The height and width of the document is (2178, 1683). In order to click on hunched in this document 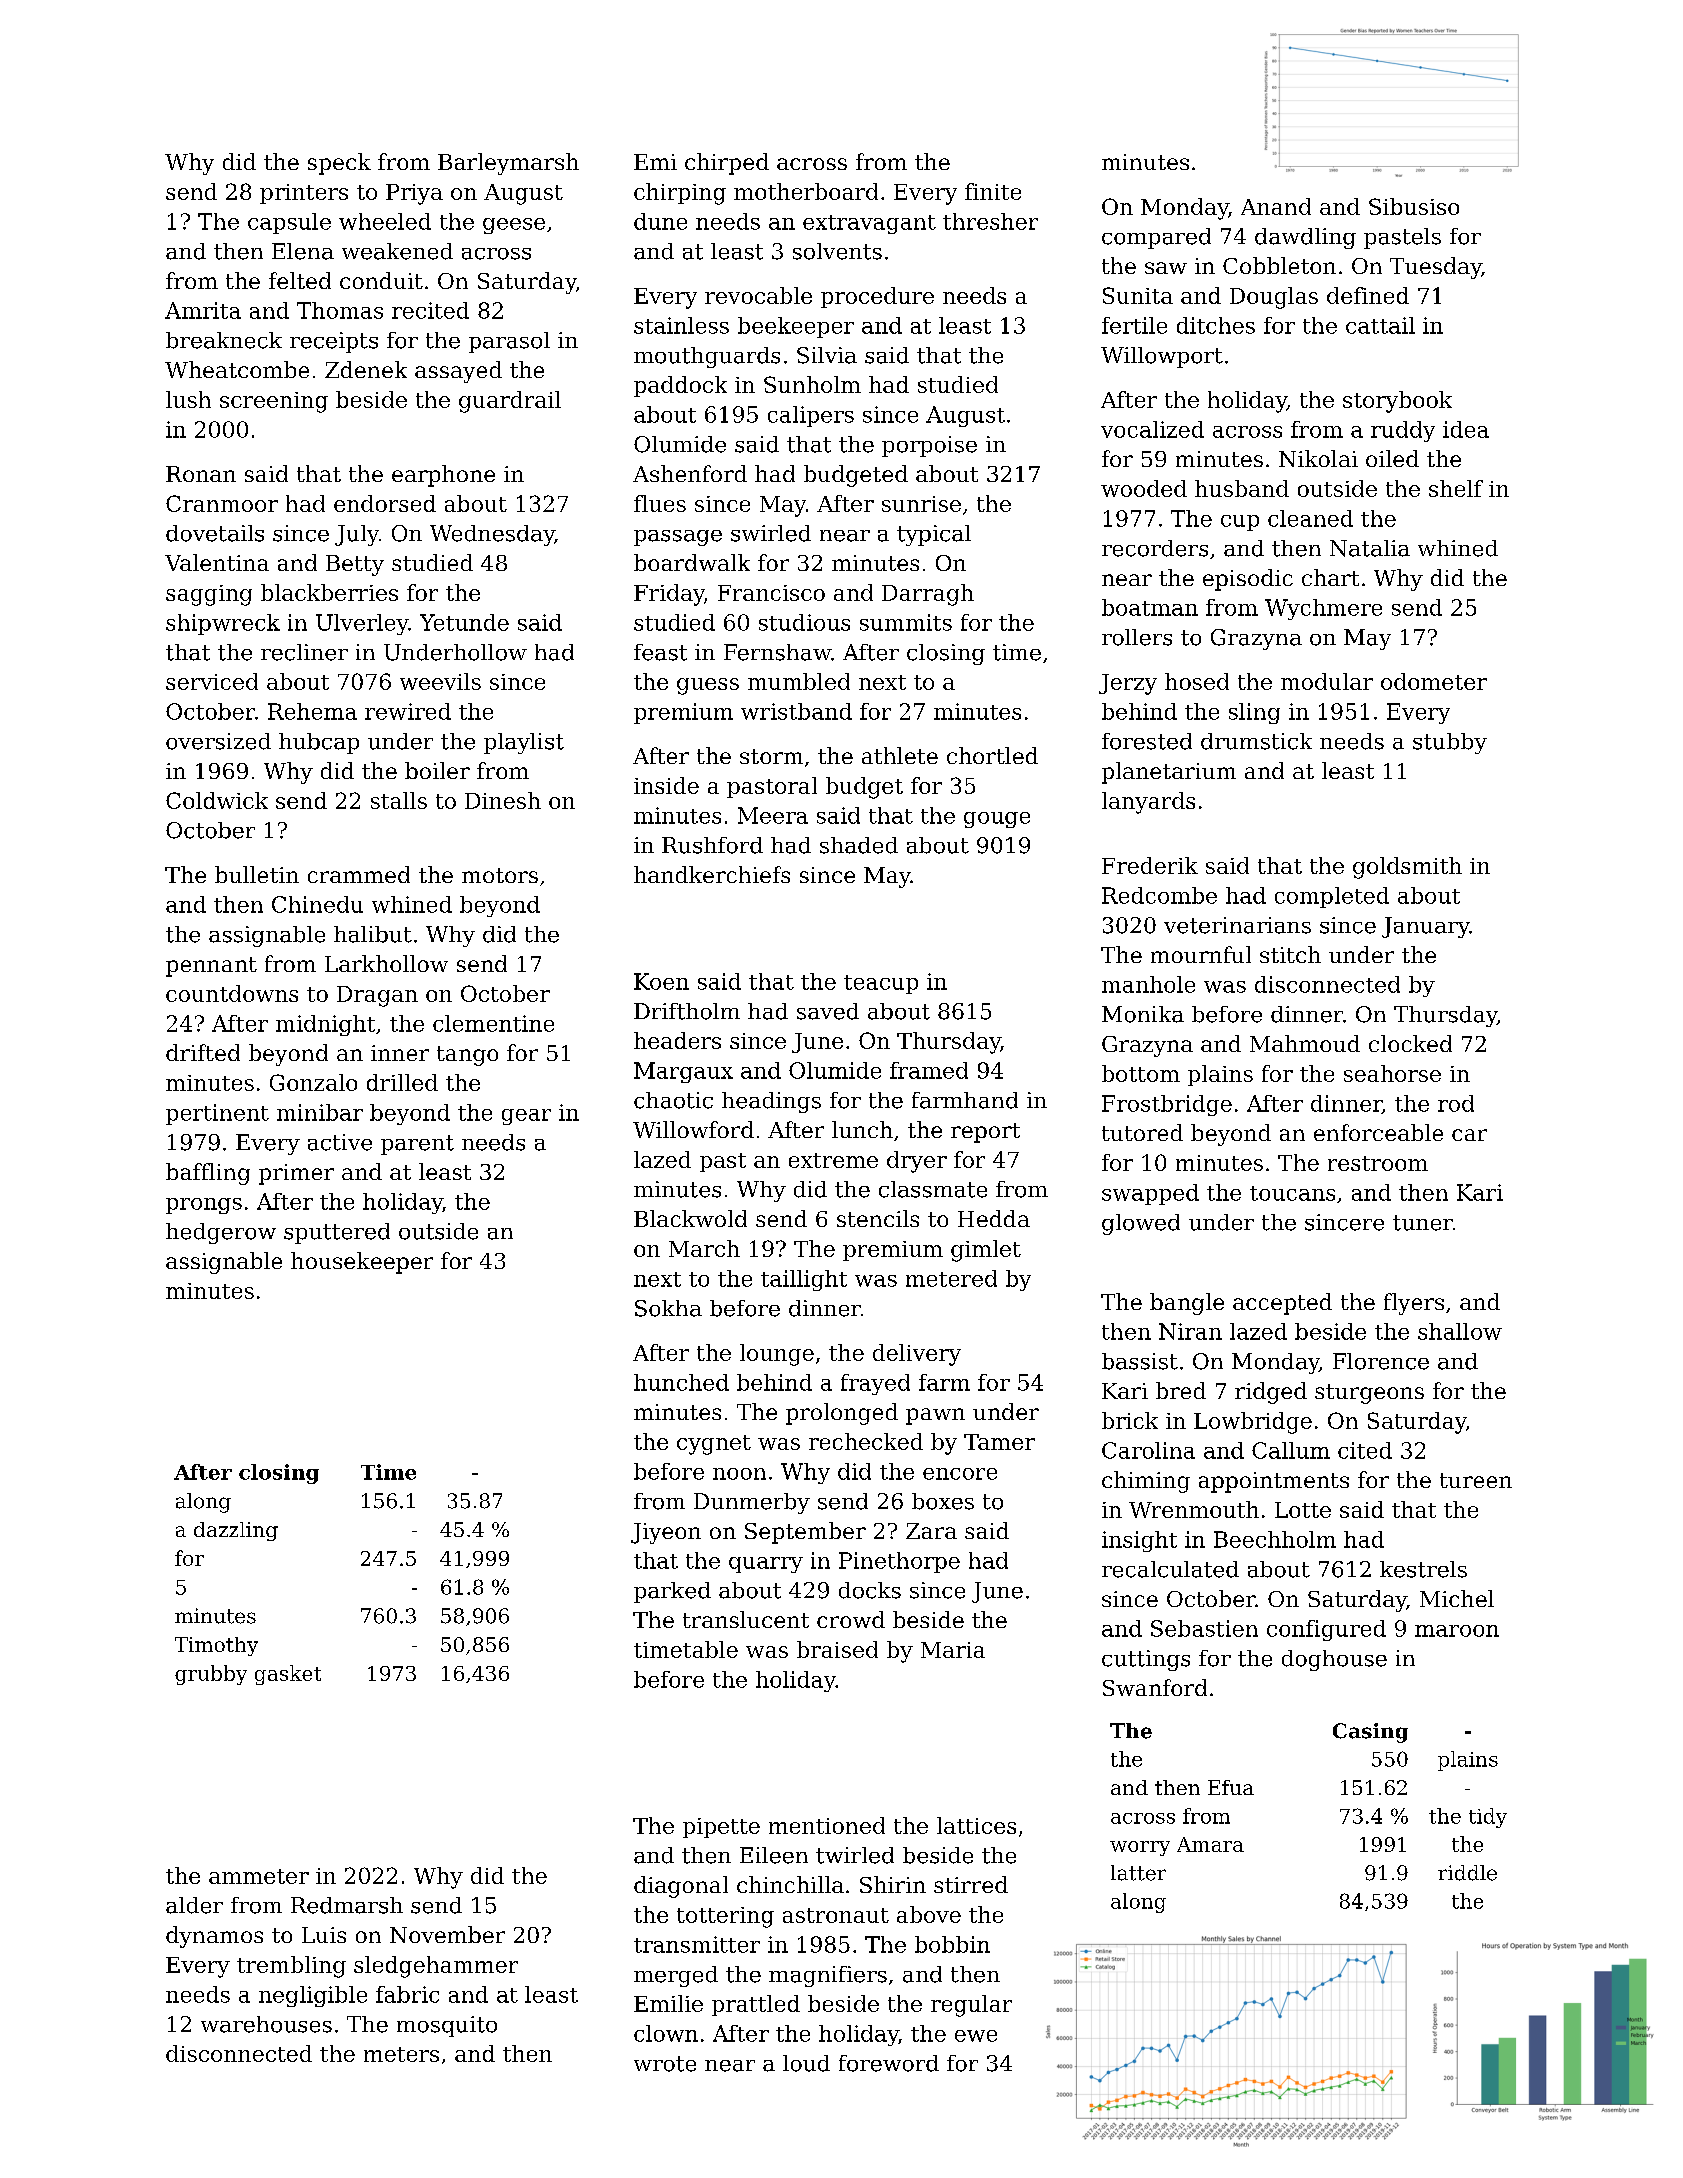, I will do `click(681, 1382)`.
